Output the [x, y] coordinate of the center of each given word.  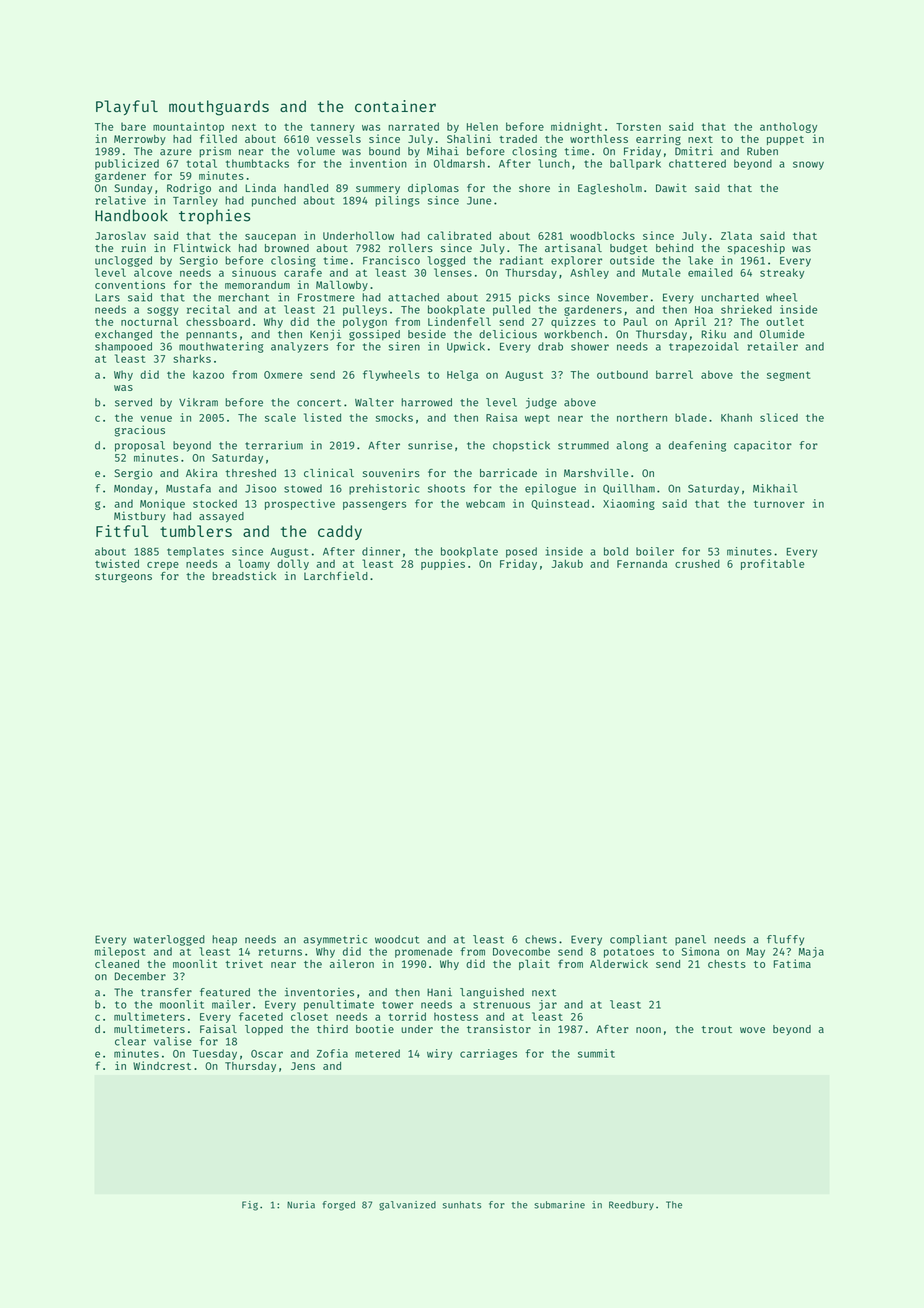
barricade [508, 472]
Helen [482, 126]
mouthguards [219, 108]
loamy [254, 564]
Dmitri [694, 151]
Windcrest [162, 1065]
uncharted [730, 297]
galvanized [407, 1206]
